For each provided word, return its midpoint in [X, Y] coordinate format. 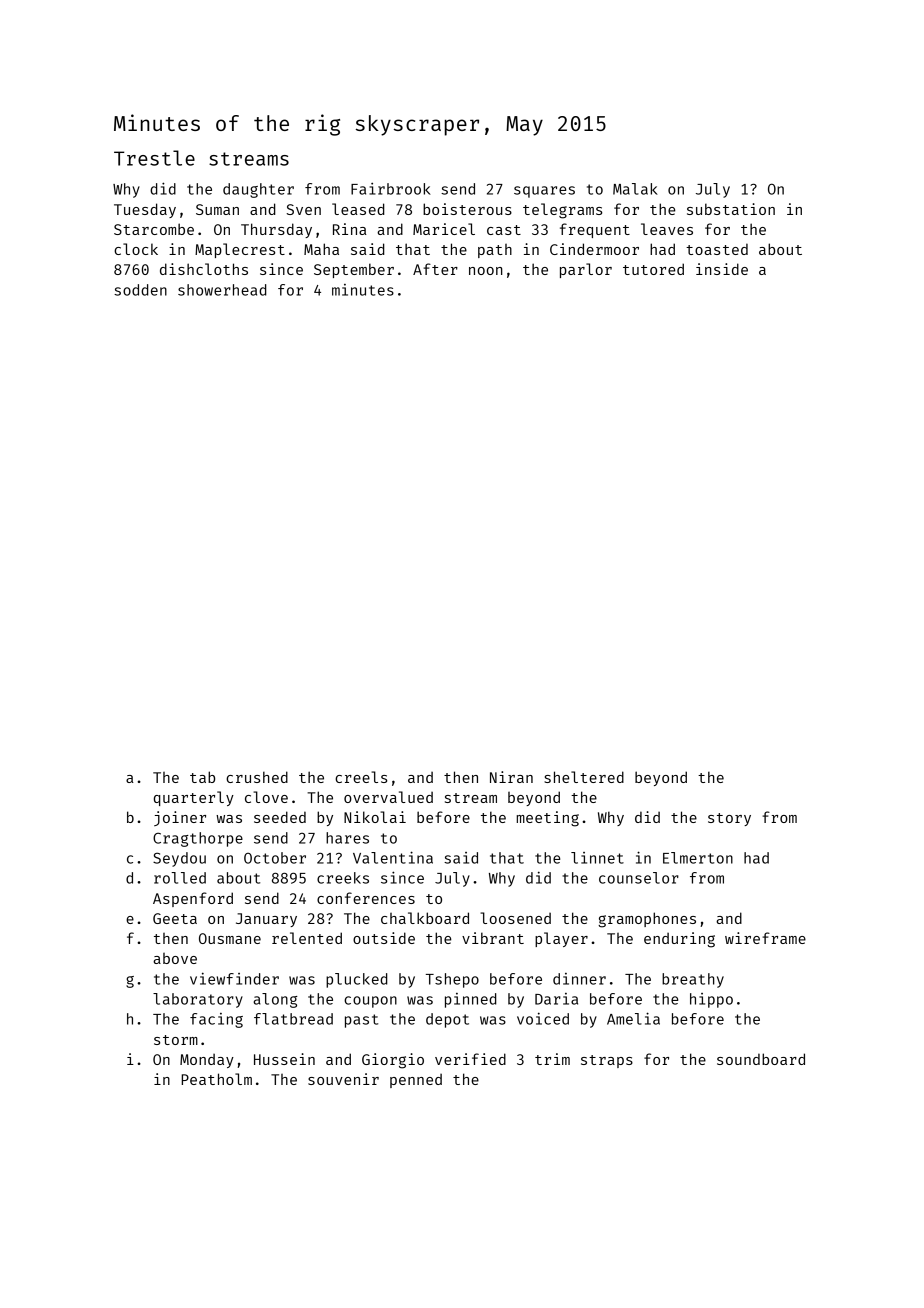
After [435, 269]
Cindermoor [594, 249]
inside [722, 269]
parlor [586, 270]
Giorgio [393, 1061]
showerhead [222, 290]
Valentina [393, 857]
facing [216, 1020]
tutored [653, 269]
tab [202, 777]
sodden [140, 290]
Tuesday [145, 210]
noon [486, 271]
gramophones [647, 920]
